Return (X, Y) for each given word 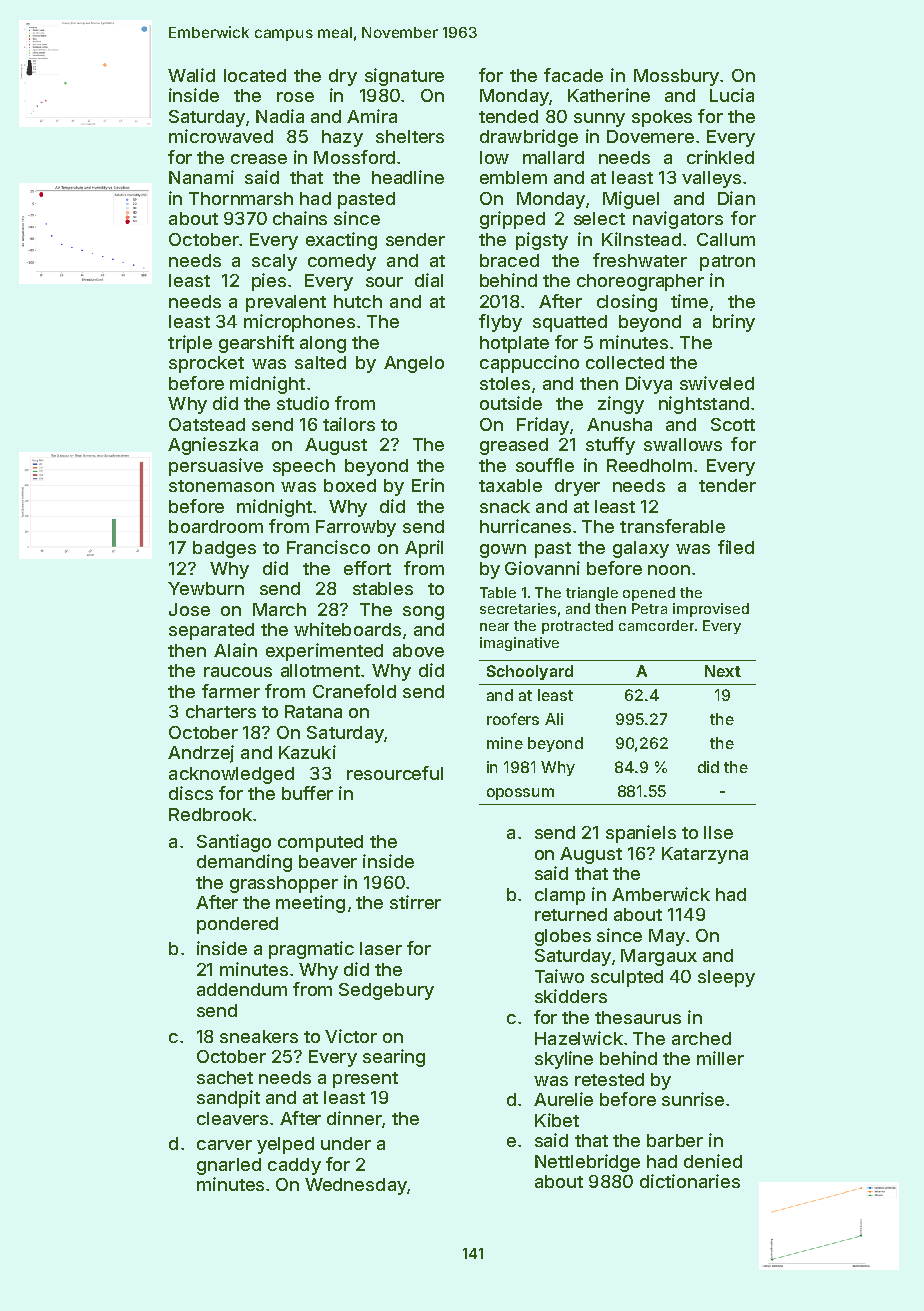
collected (625, 362)
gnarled (229, 1166)
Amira (372, 116)
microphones (299, 323)
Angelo (414, 364)
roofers (513, 719)
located (255, 75)
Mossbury (676, 77)
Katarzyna (705, 855)
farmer (231, 691)
